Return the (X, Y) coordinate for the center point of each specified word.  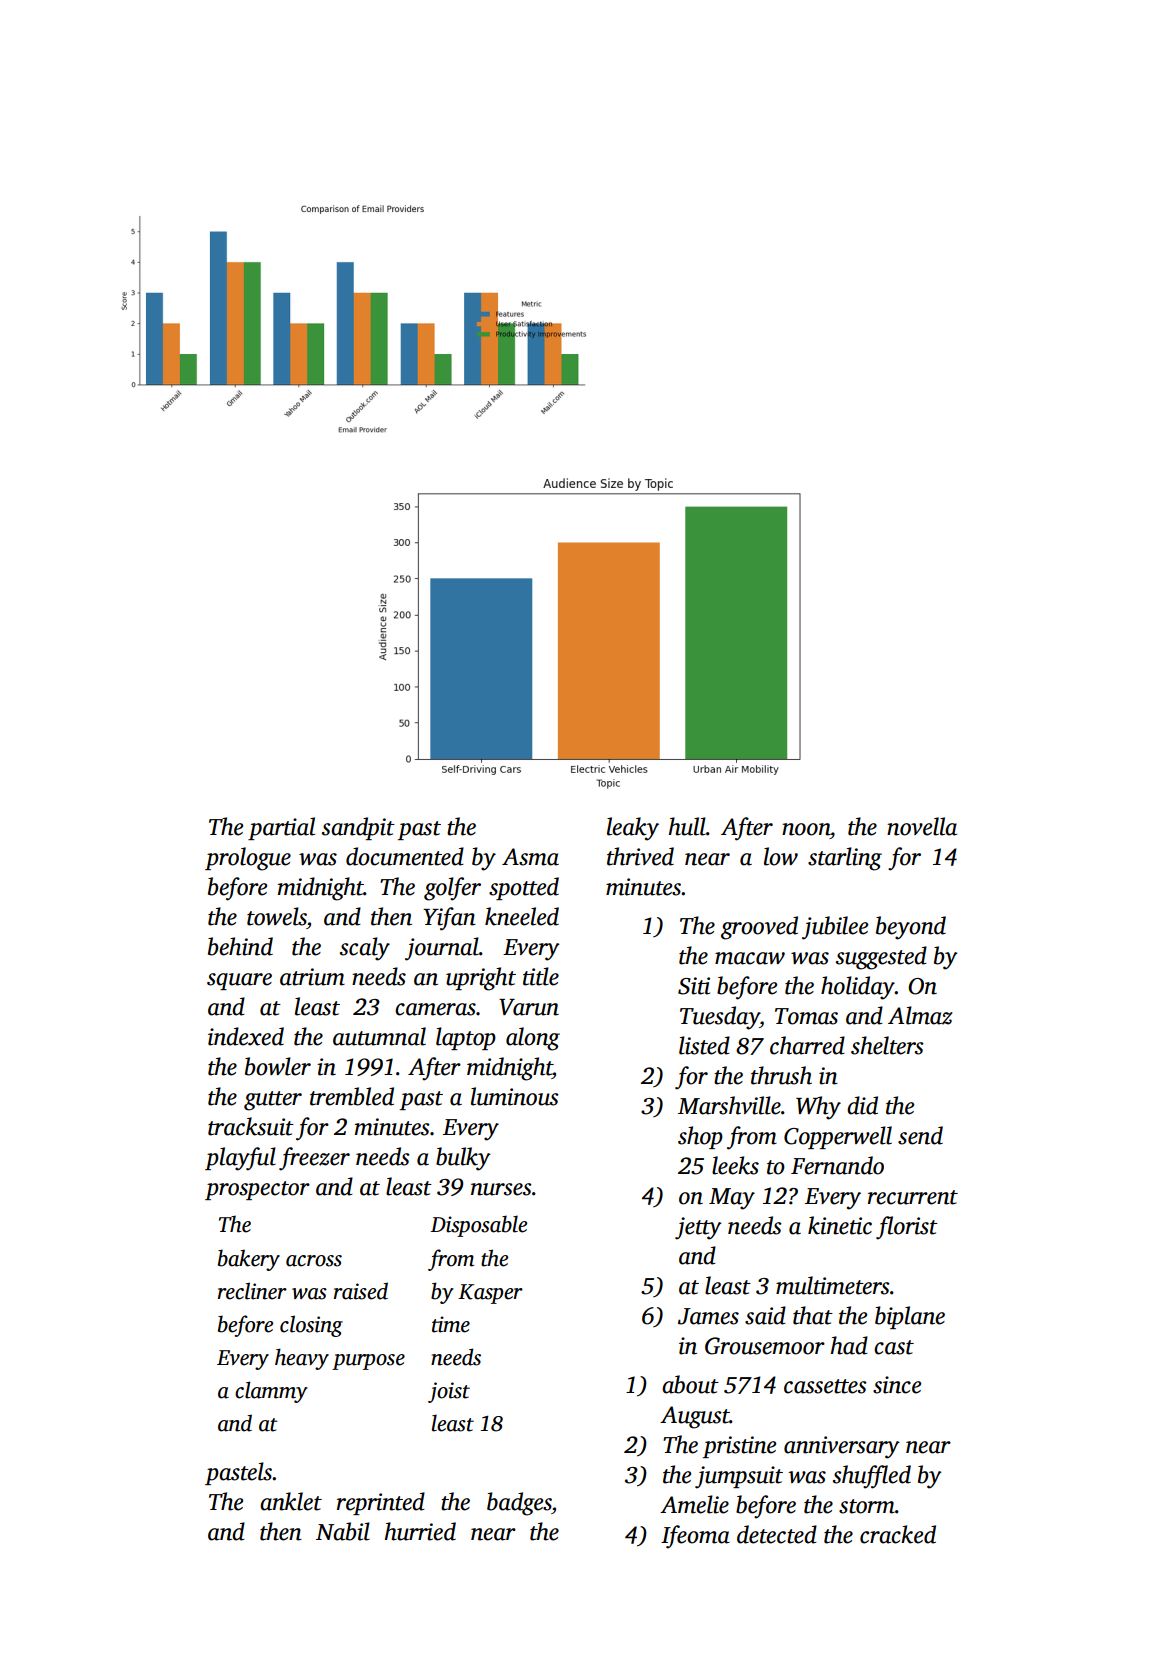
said (765, 1315)
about (690, 1384)
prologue (248, 859)
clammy (271, 1392)
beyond (911, 928)
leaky (633, 829)
